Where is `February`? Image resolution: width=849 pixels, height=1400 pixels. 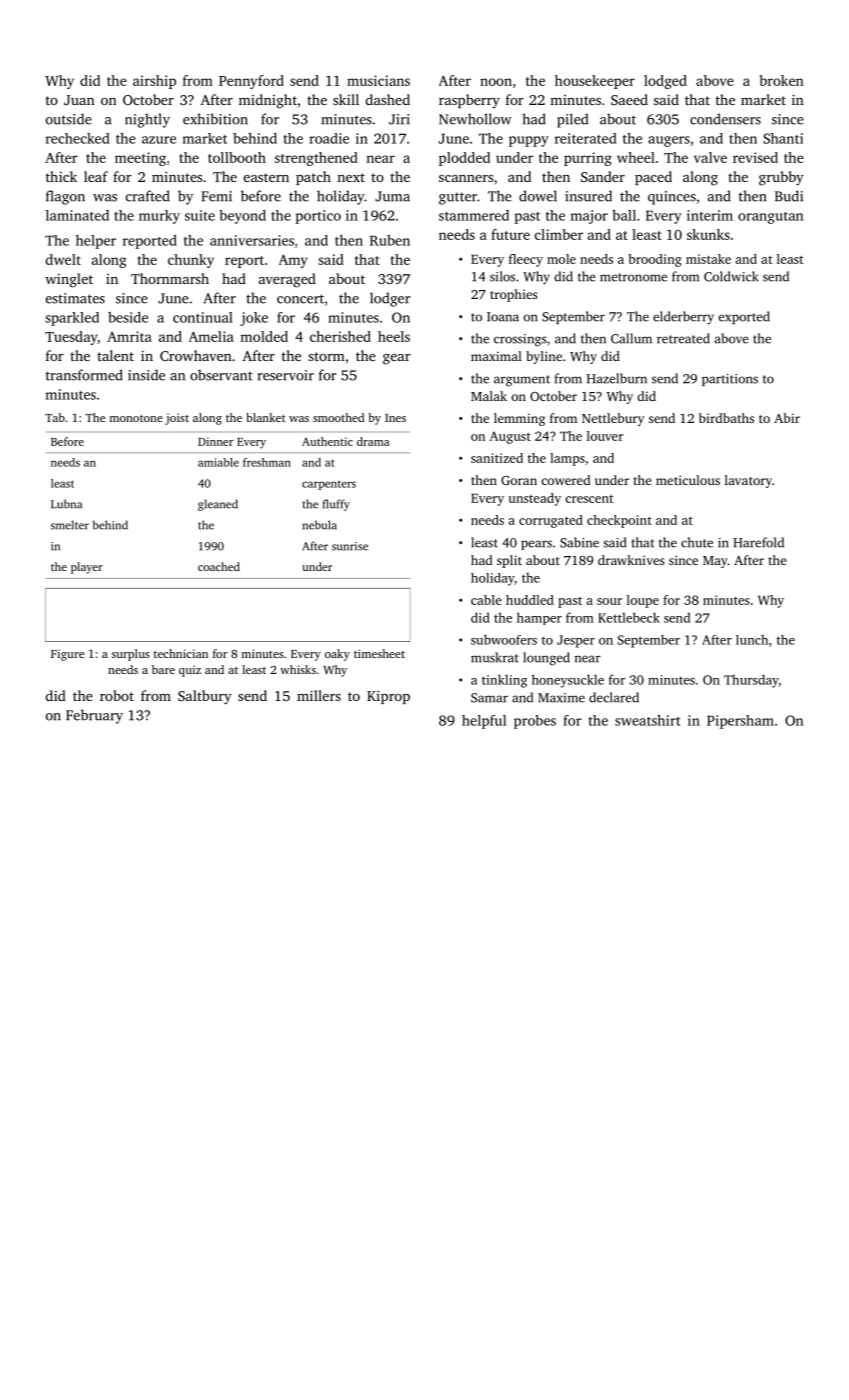 February is located at coordinates (94, 716).
